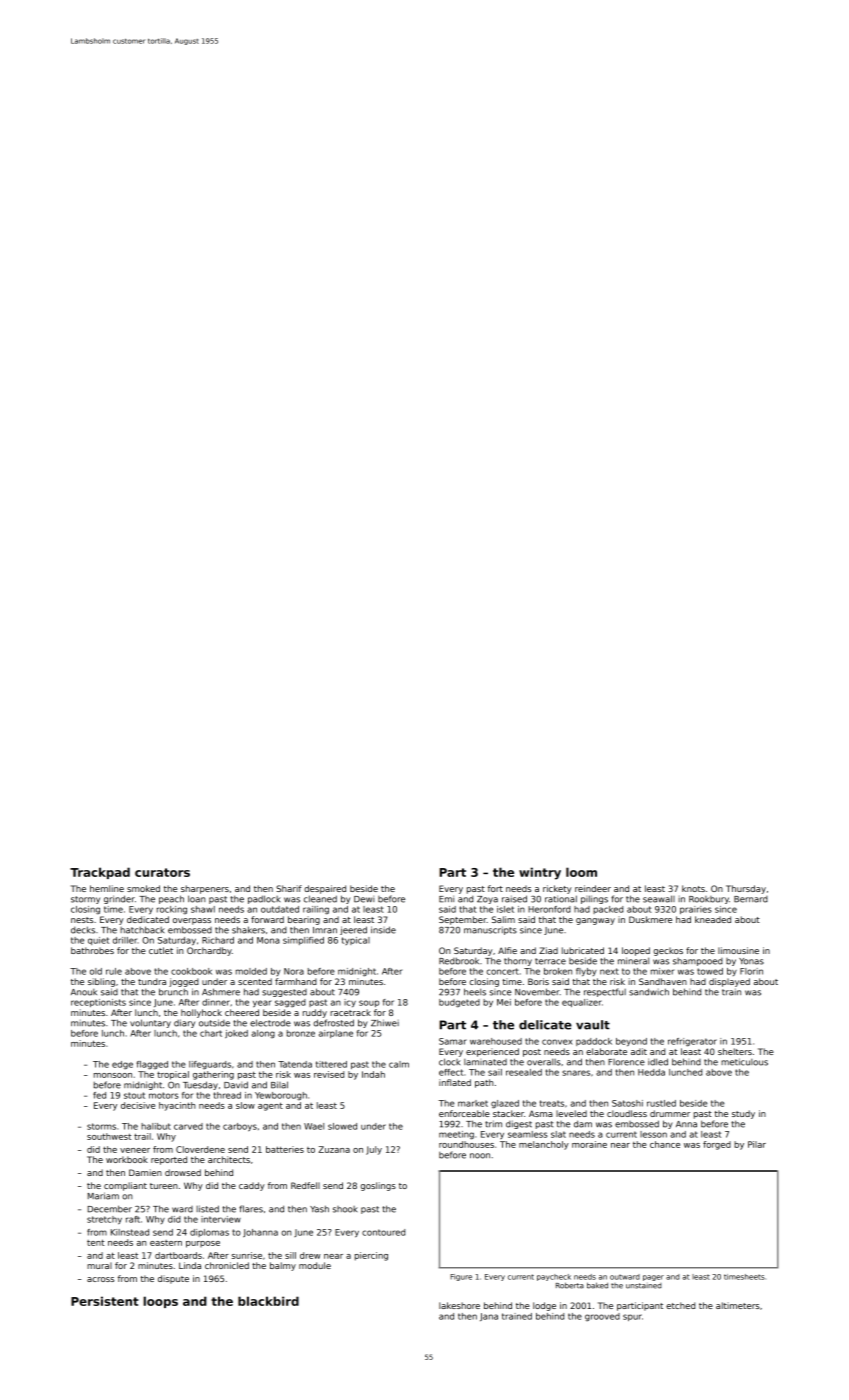 Image resolution: width=849 pixels, height=1400 pixels. Describe the element at coordinates (480, 1156) in the document. I see `noon` at that location.
